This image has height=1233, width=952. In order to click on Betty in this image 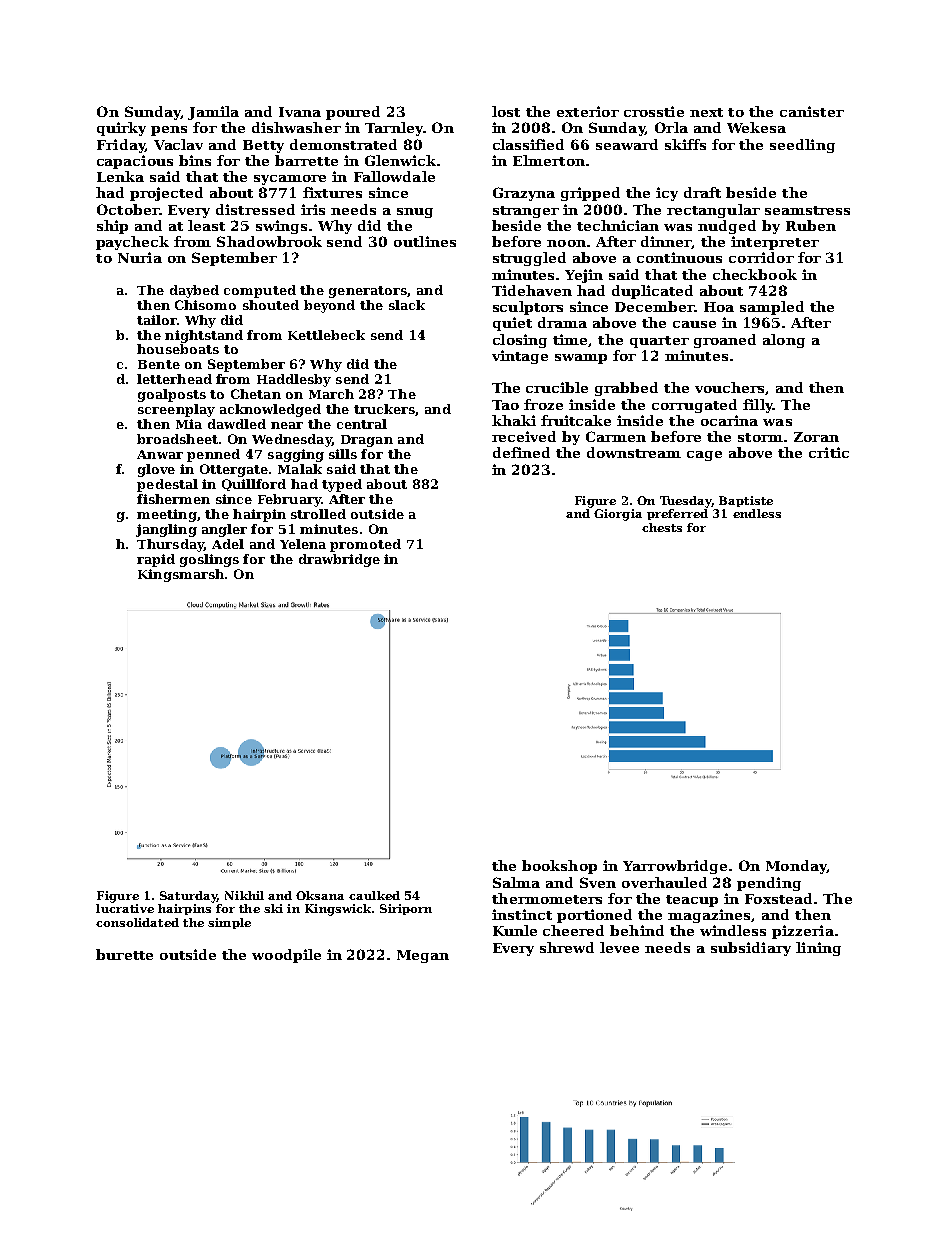, I will do `click(263, 146)`.
